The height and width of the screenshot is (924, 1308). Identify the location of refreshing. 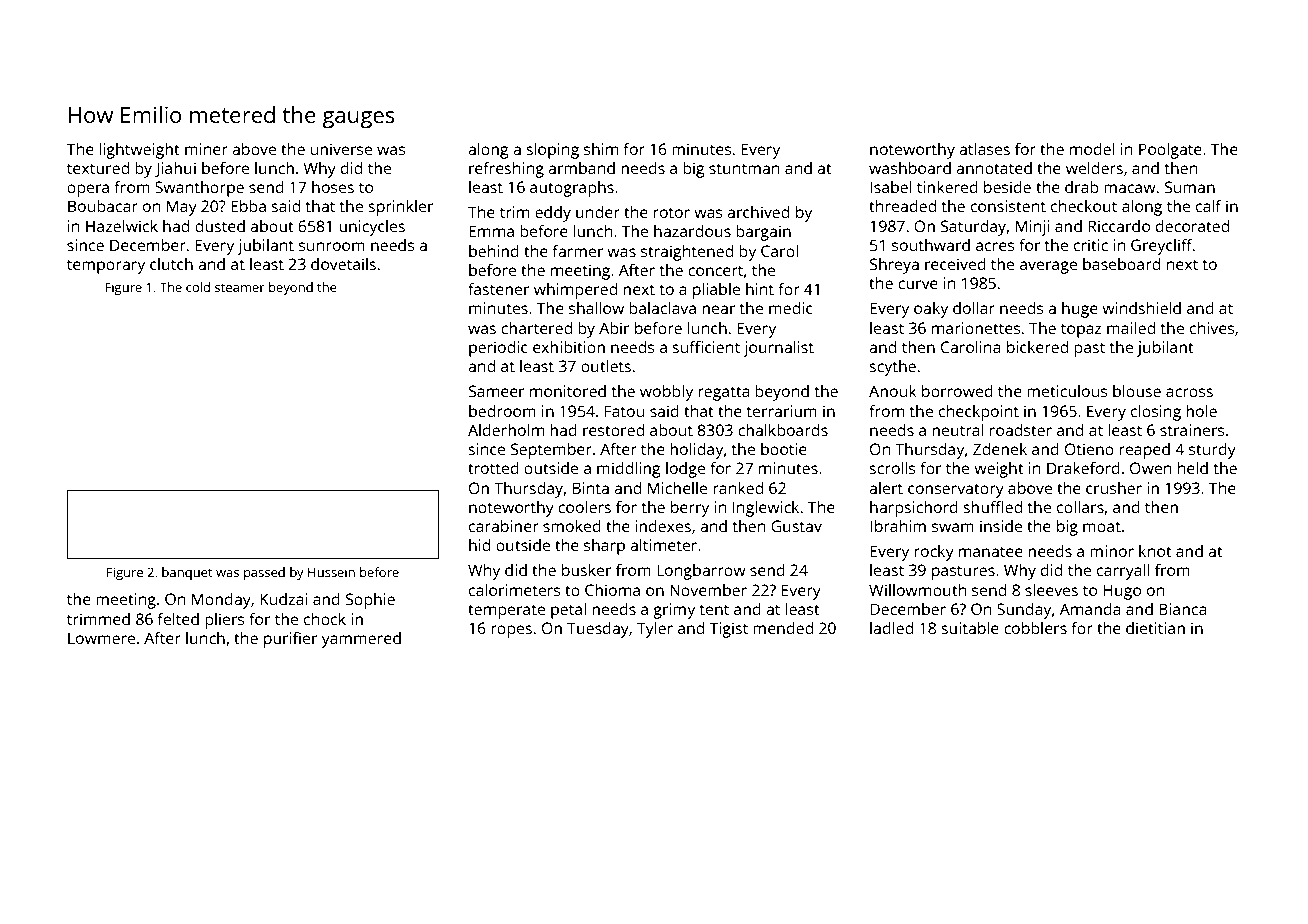
(506, 170).
